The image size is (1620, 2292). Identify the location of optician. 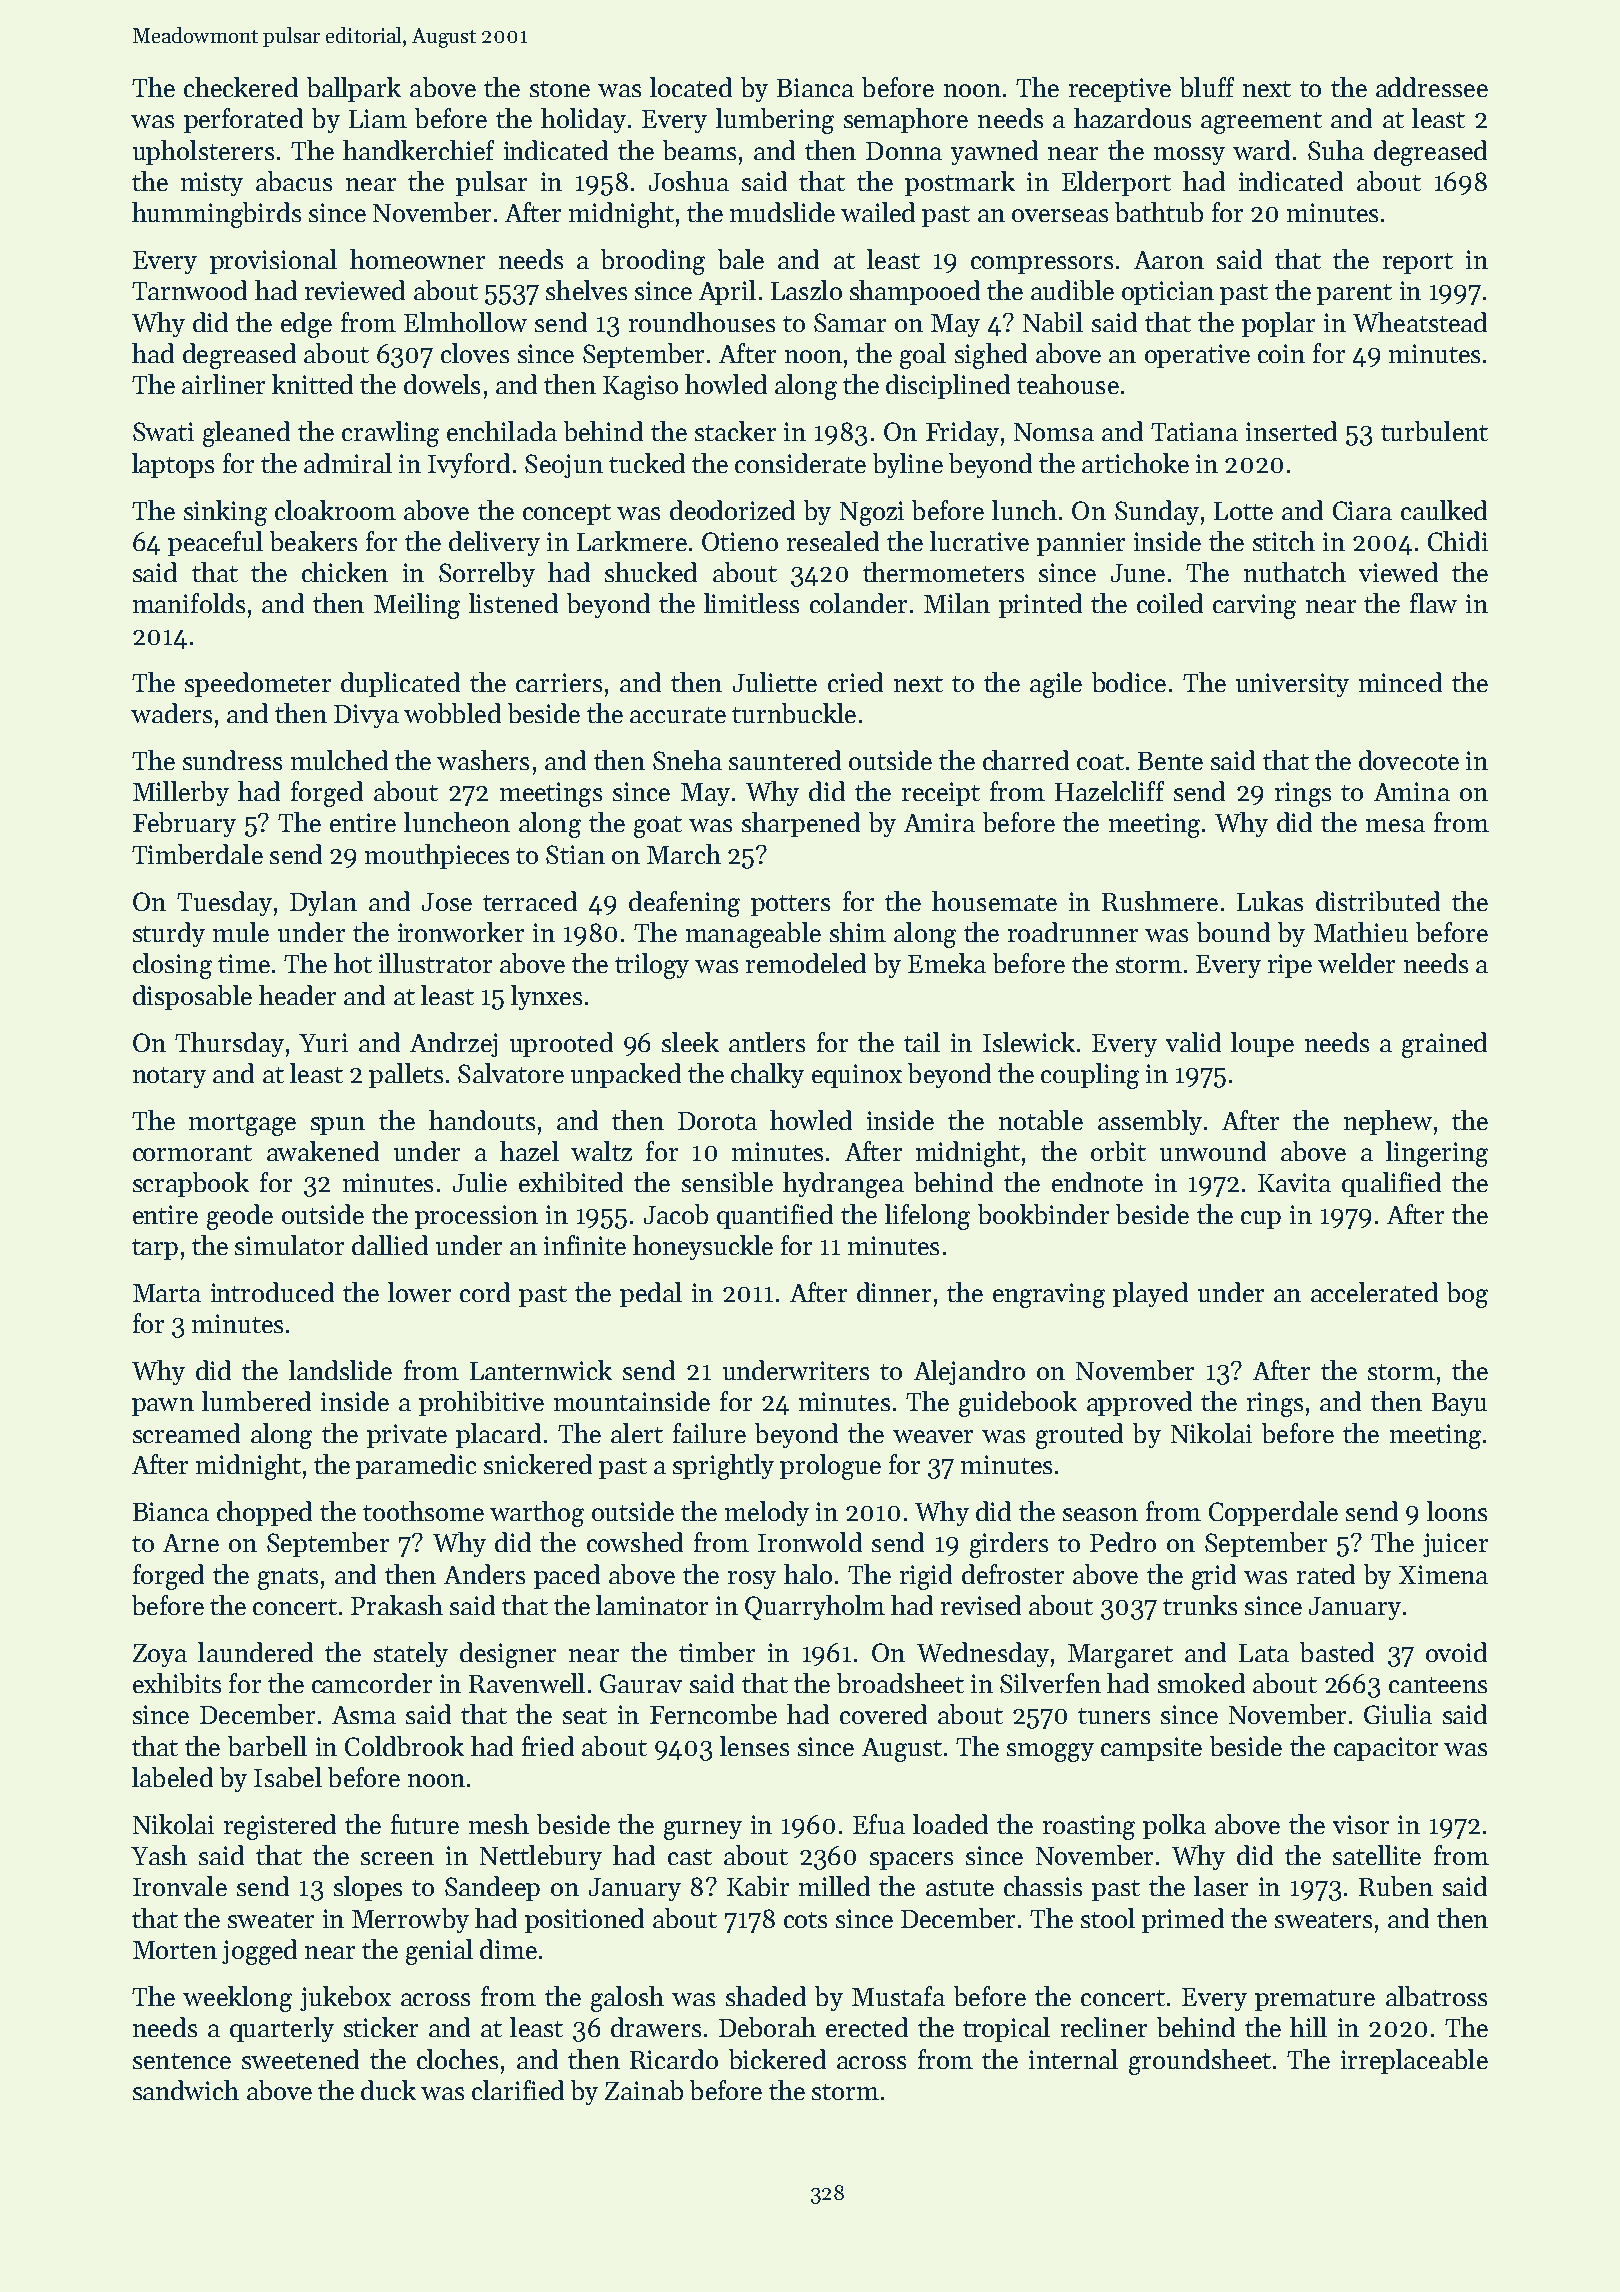
(1168, 293).
